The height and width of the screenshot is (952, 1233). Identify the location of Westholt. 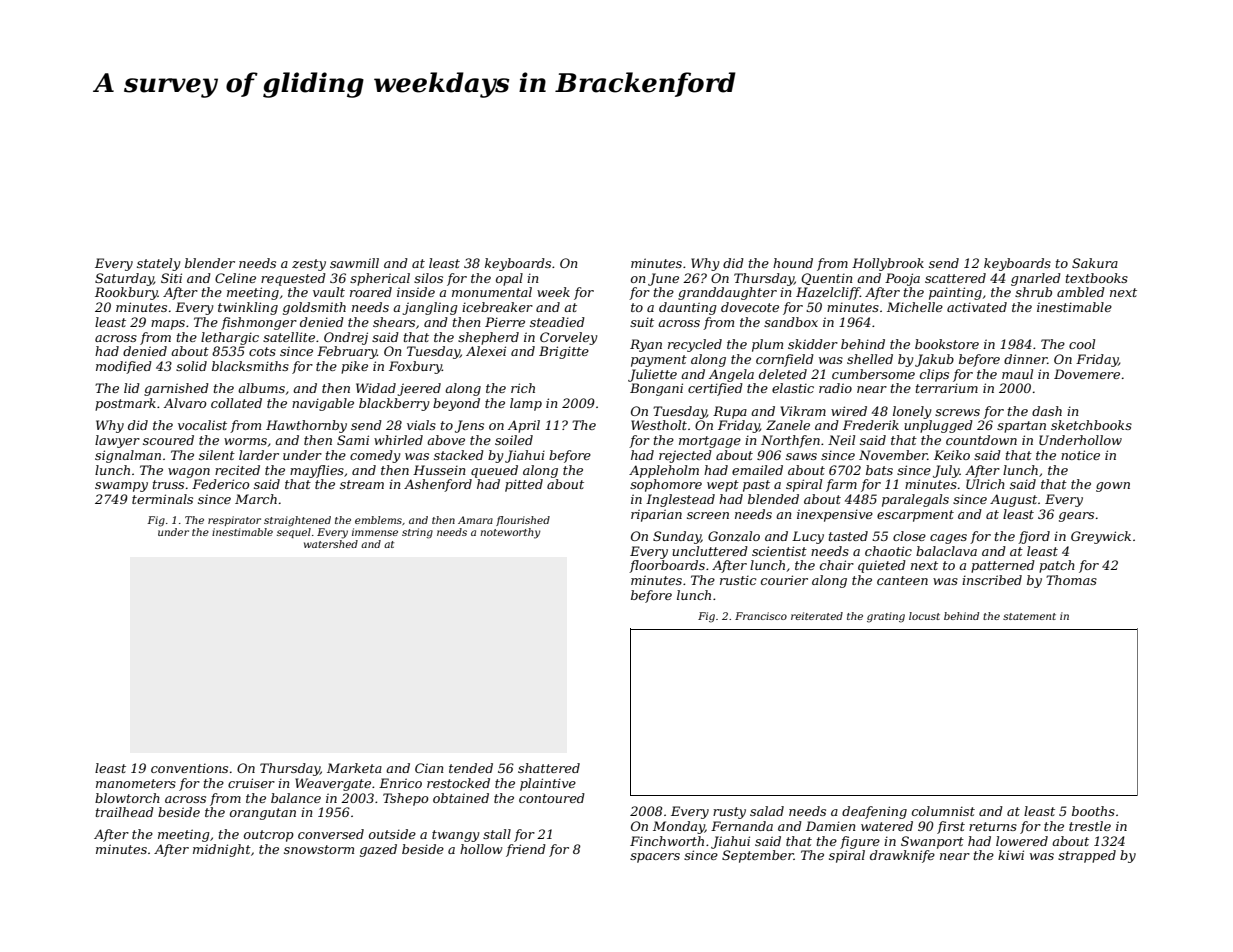
(659, 425).
